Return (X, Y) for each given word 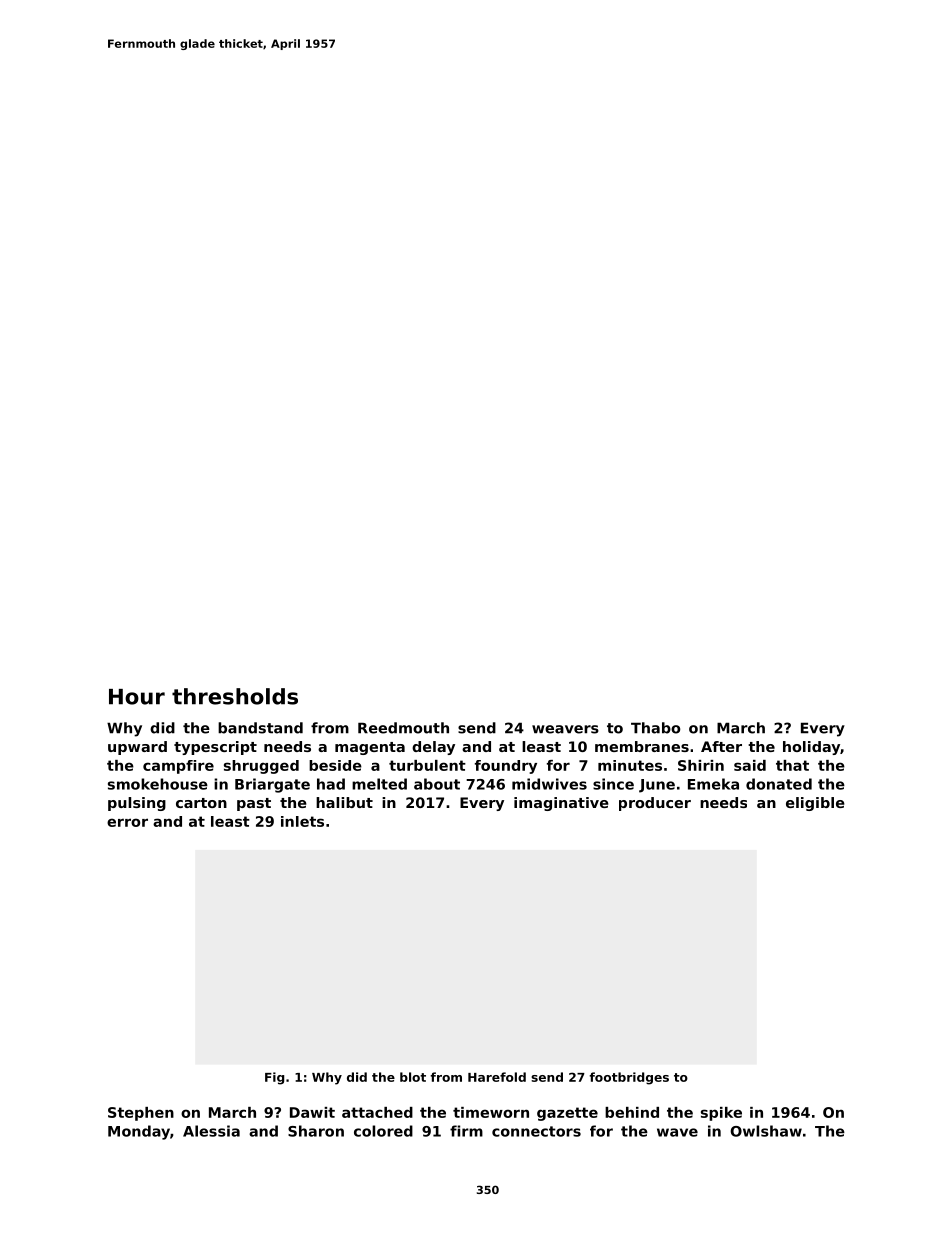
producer (655, 804)
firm (466, 1131)
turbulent (427, 765)
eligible (815, 804)
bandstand (260, 728)
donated (779, 784)
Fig (274, 1078)
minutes (630, 765)
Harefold (497, 1077)
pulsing (137, 804)
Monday (139, 1132)
